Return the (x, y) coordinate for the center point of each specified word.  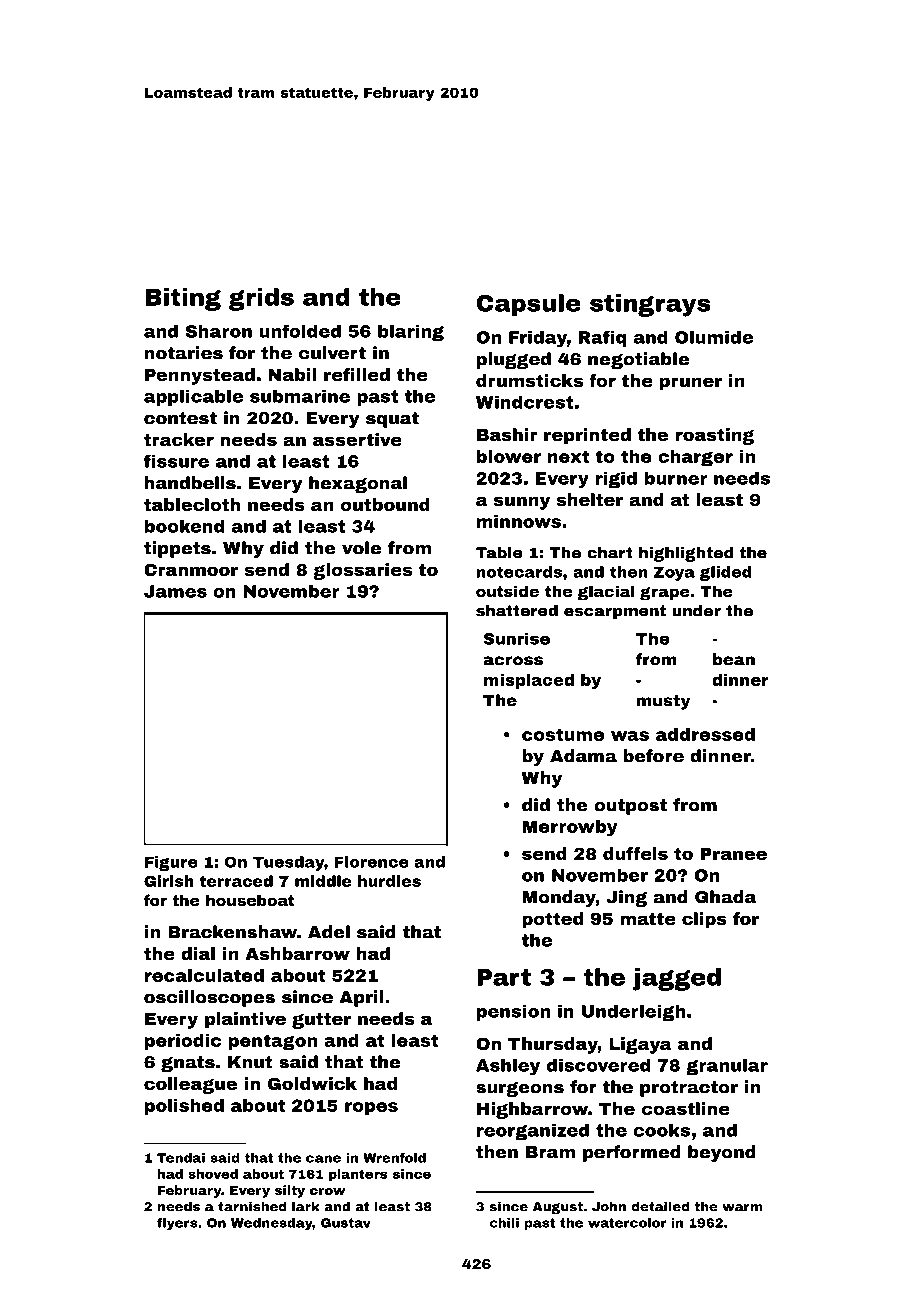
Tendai (181, 1158)
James (175, 591)
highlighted (686, 554)
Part (504, 977)
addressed (705, 734)
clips (704, 920)
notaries (184, 353)
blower (509, 456)
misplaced (529, 681)
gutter (321, 1021)
